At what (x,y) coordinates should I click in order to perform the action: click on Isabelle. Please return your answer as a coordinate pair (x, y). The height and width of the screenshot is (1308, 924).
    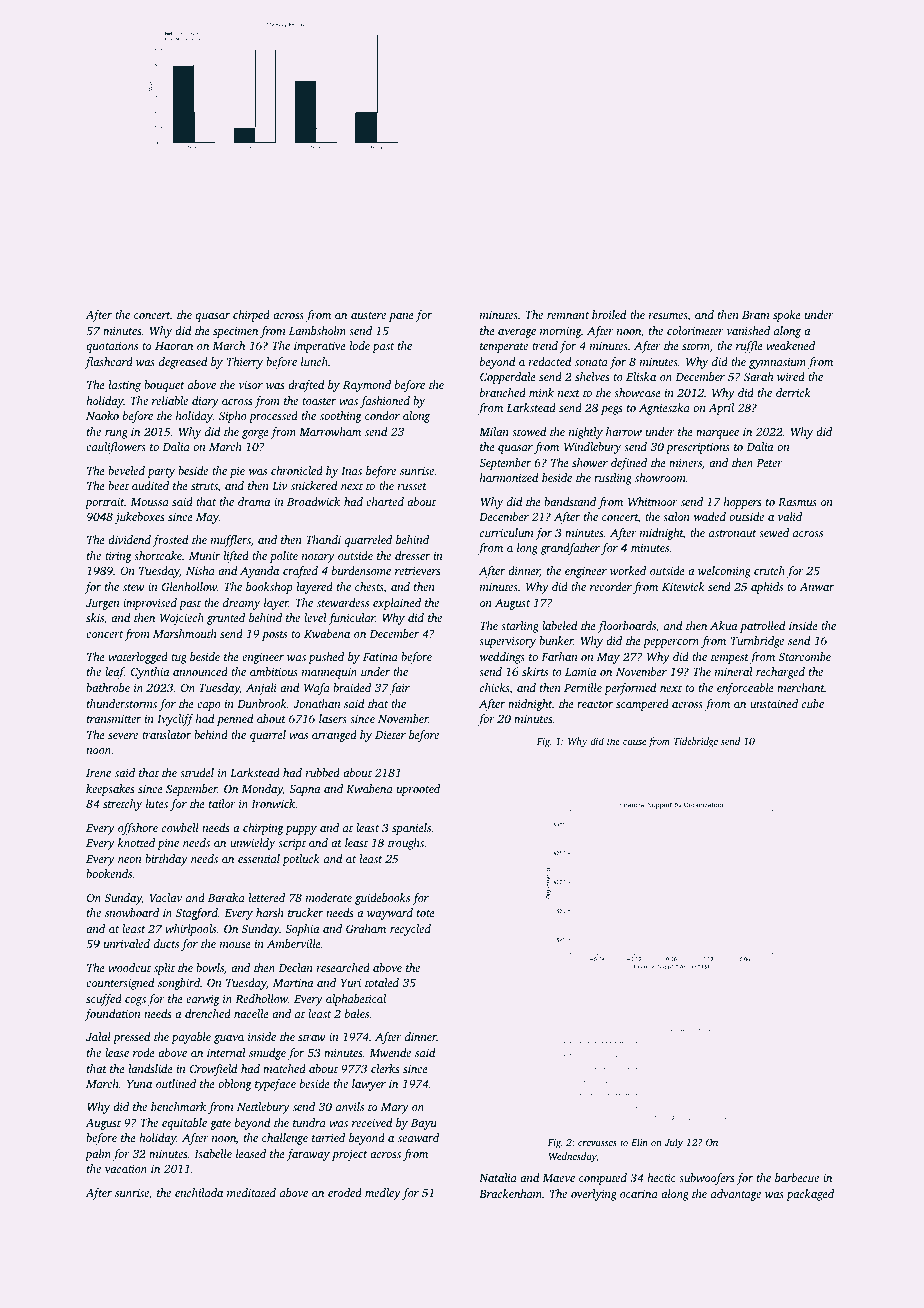
    Looking at the image, I should click on (213, 1153).
